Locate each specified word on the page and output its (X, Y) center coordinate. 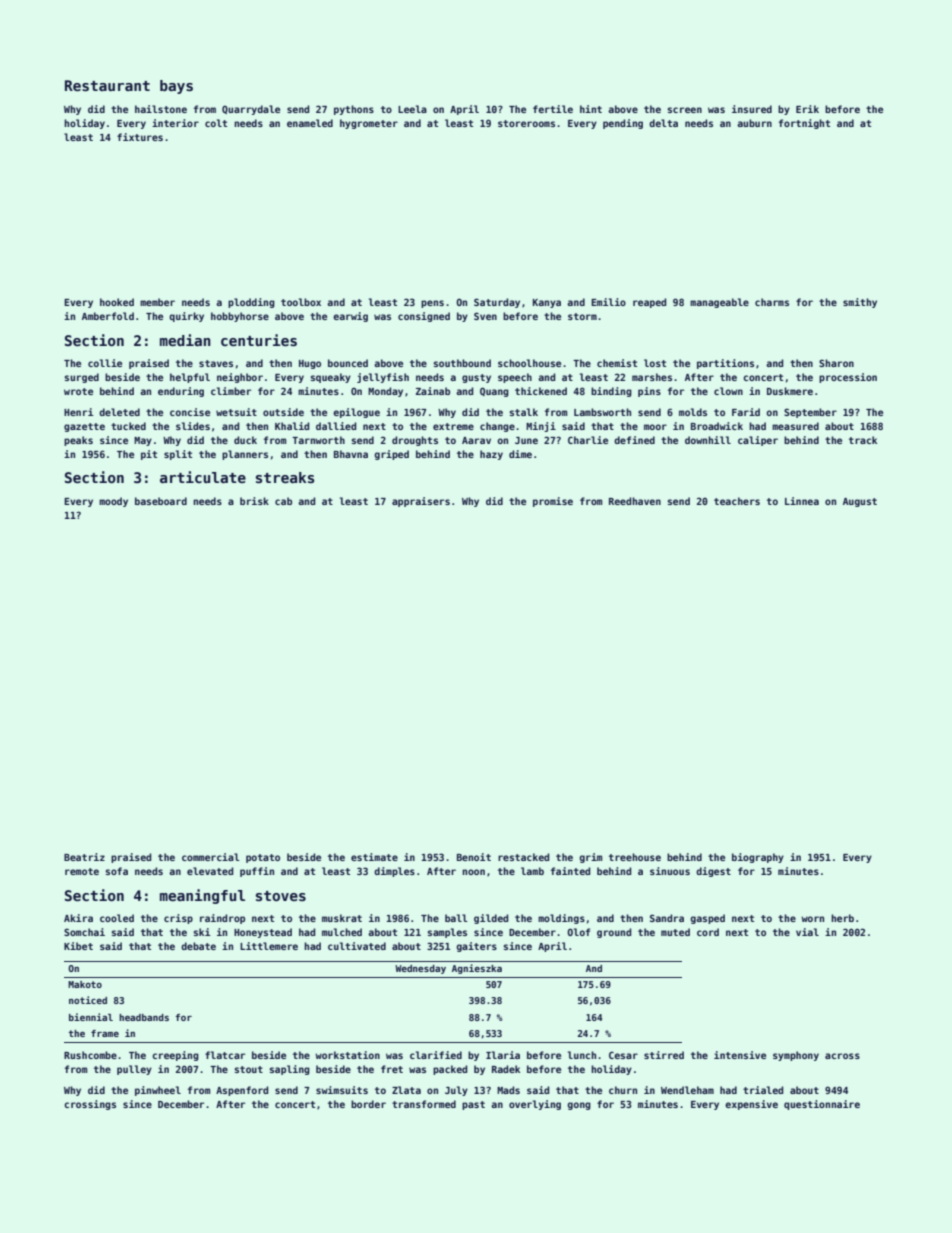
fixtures (140, 137)
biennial (91, 1017)
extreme (453, 426)
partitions (725, 364)
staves (216, 363)
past (473, 1105)
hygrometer (369, 124)
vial (807, 932)
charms (772, 302)
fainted (570, 871)
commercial (211, 857)
